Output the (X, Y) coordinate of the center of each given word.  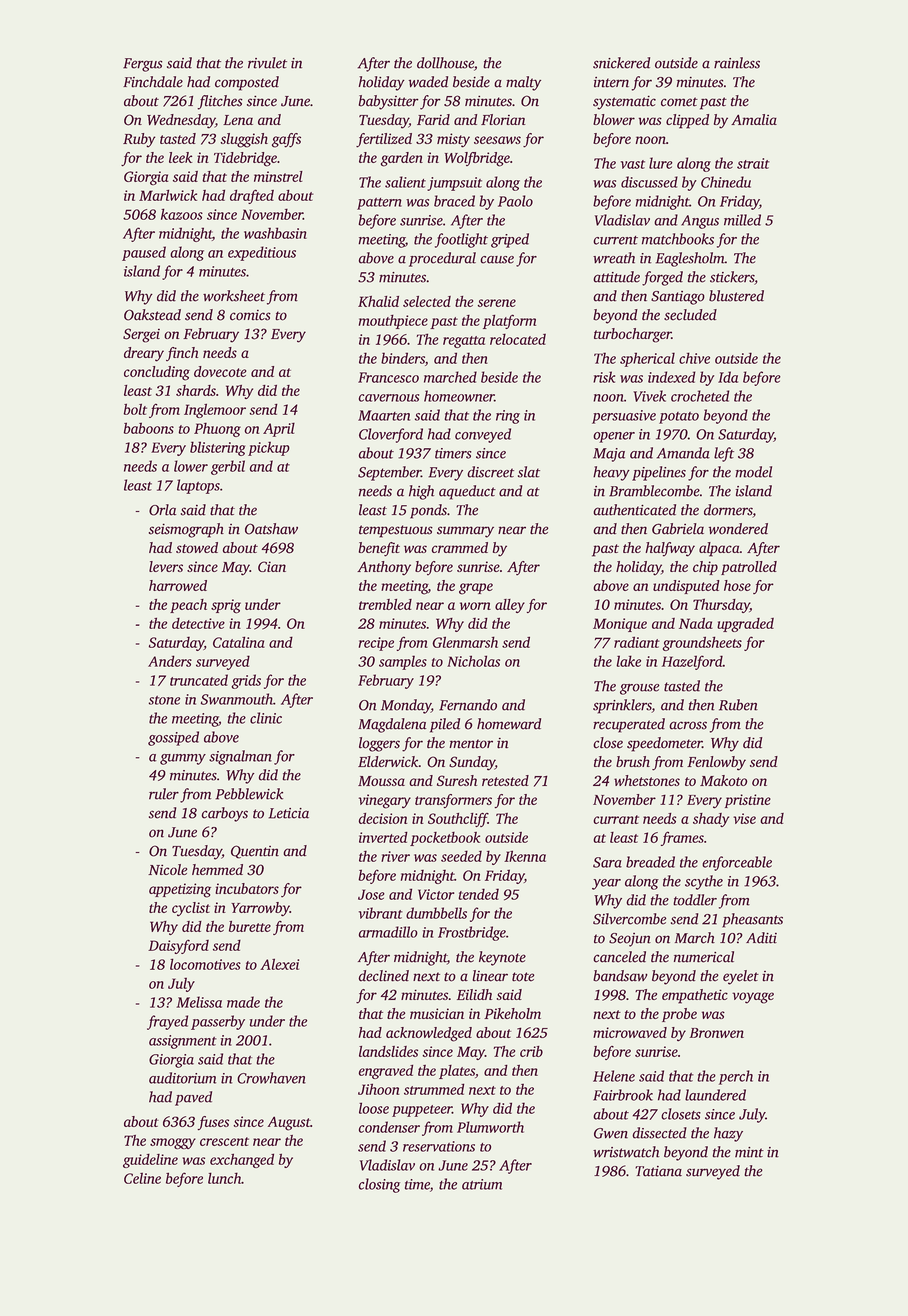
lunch (224, 1178)
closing (379, 1185)
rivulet (267, 63)
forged (662, 278)
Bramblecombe (654, 491)
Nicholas (473, 661)
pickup (269, 449)
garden (402, 159)
